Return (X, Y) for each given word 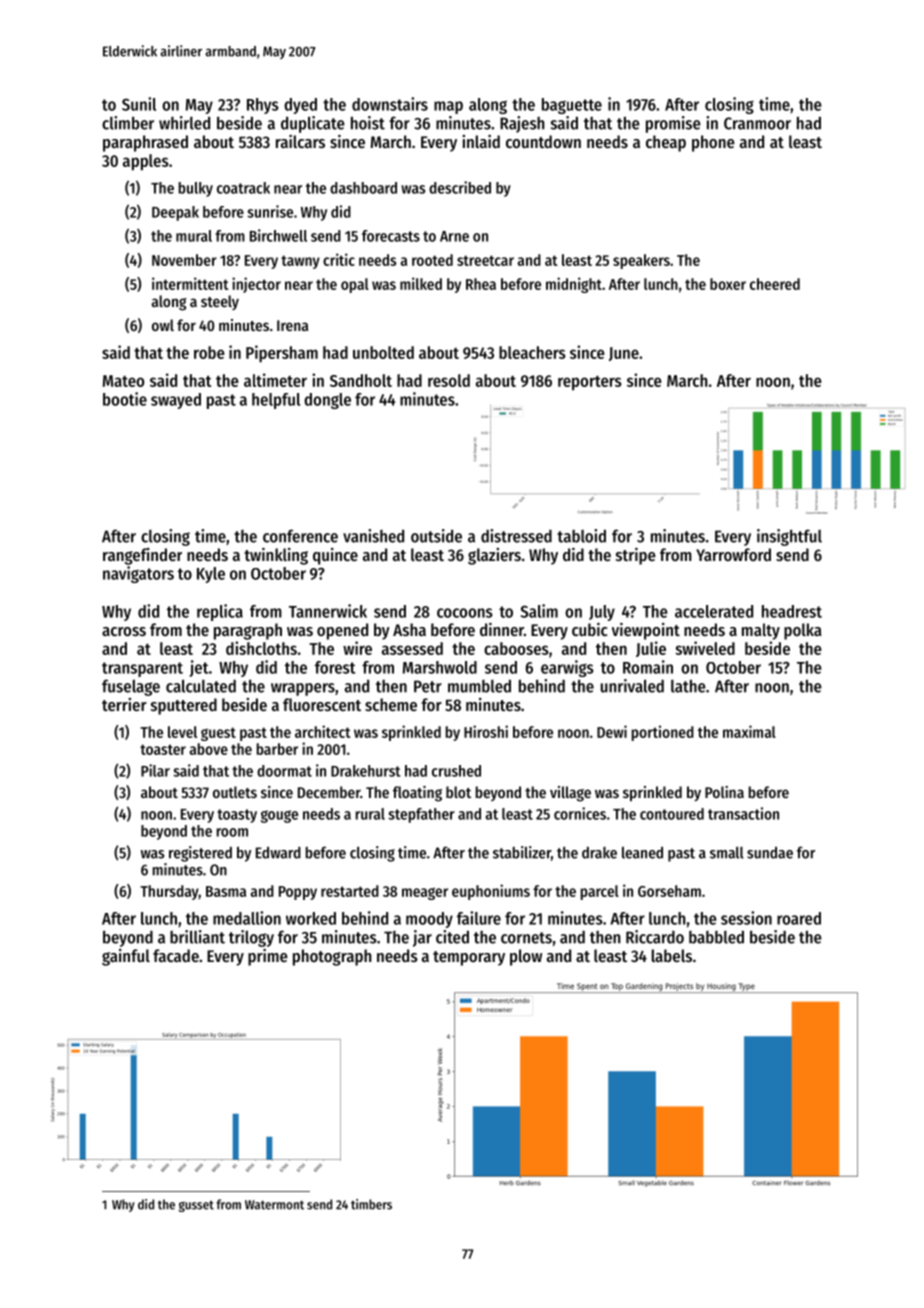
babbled (716, 937)
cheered (775, 284)
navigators (138, 574)
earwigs (567, 668)
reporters (590, 383)
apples (146, 162)
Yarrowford (733, 554)
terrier (124, 704)
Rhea (481, 284)
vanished (373, 536)
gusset (196, 1206)
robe (209, 352)
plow (526, 957)
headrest (792, 611)
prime (268, 957)
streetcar (485, 260)
